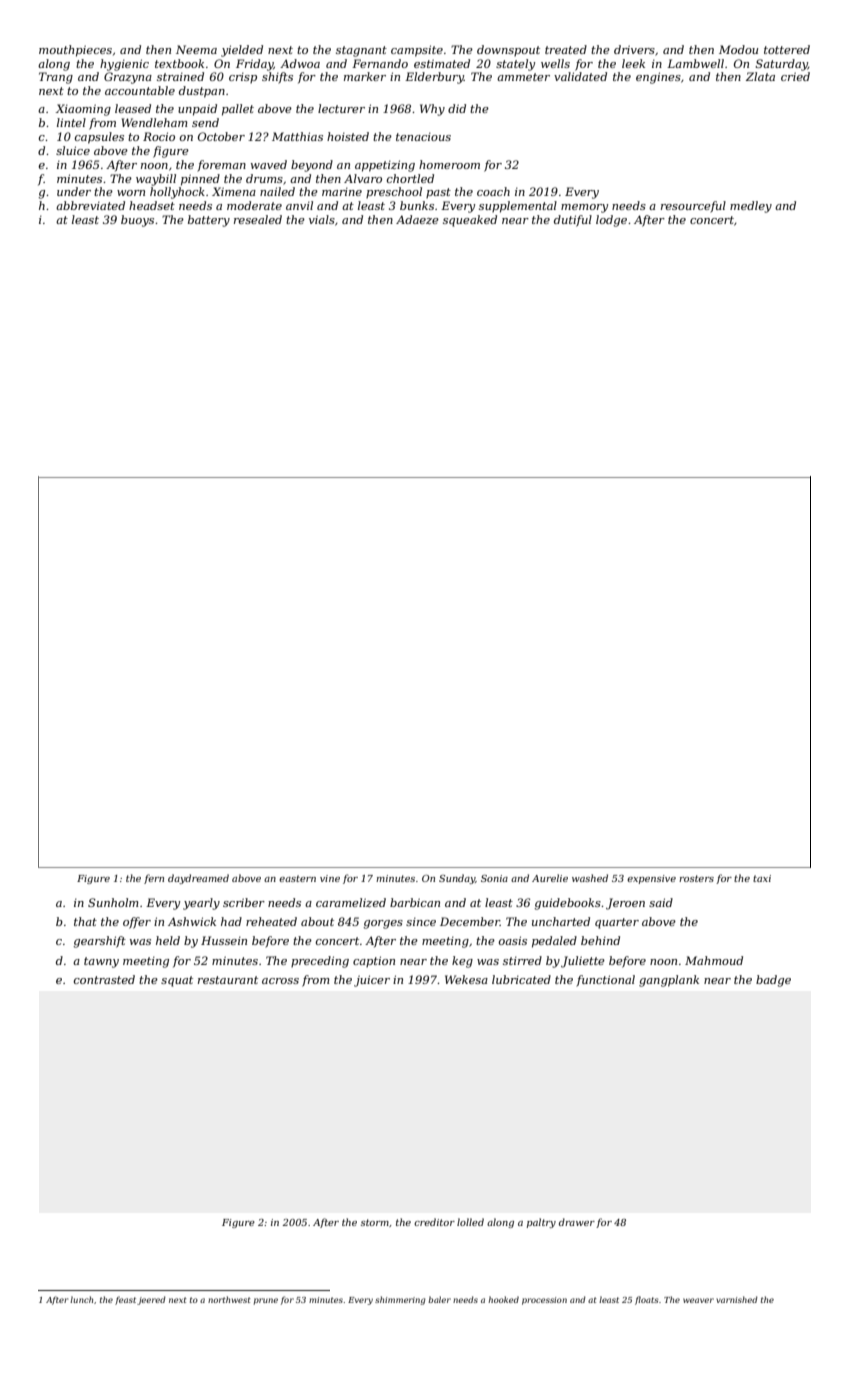  What do you see at coordinates (751, 207) in the screenshot?
I see `medley` at bounding box center [751, 207].
